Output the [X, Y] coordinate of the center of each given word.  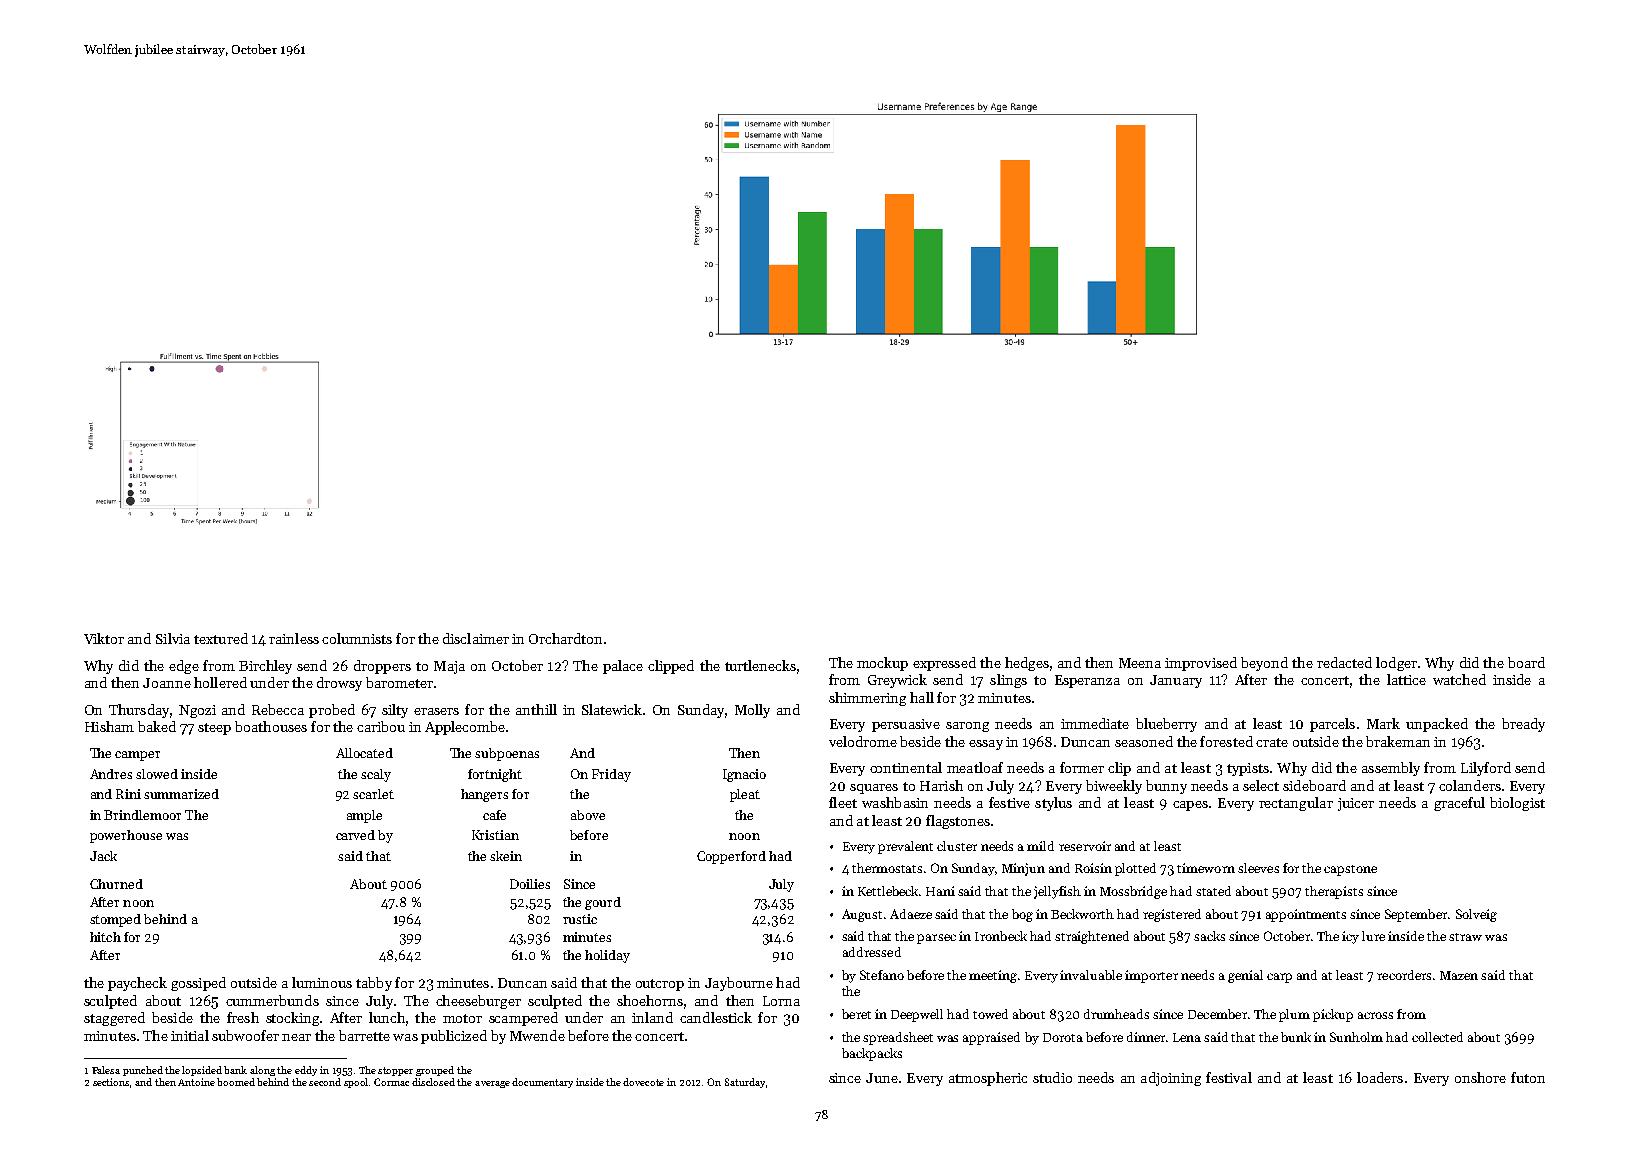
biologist [1517, 804]
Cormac [391, 1082]
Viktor [104, 638]
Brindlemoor [142, 815]
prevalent [905, 847]
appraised [991, 1038]
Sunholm [1356, 1037]
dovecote [643, 1082]
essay [986, 745]
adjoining [1171, 1079]
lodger [1396, 664]
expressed [944, 664]
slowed [157, 774]
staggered [114, 1019]
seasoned [1144, 741]
